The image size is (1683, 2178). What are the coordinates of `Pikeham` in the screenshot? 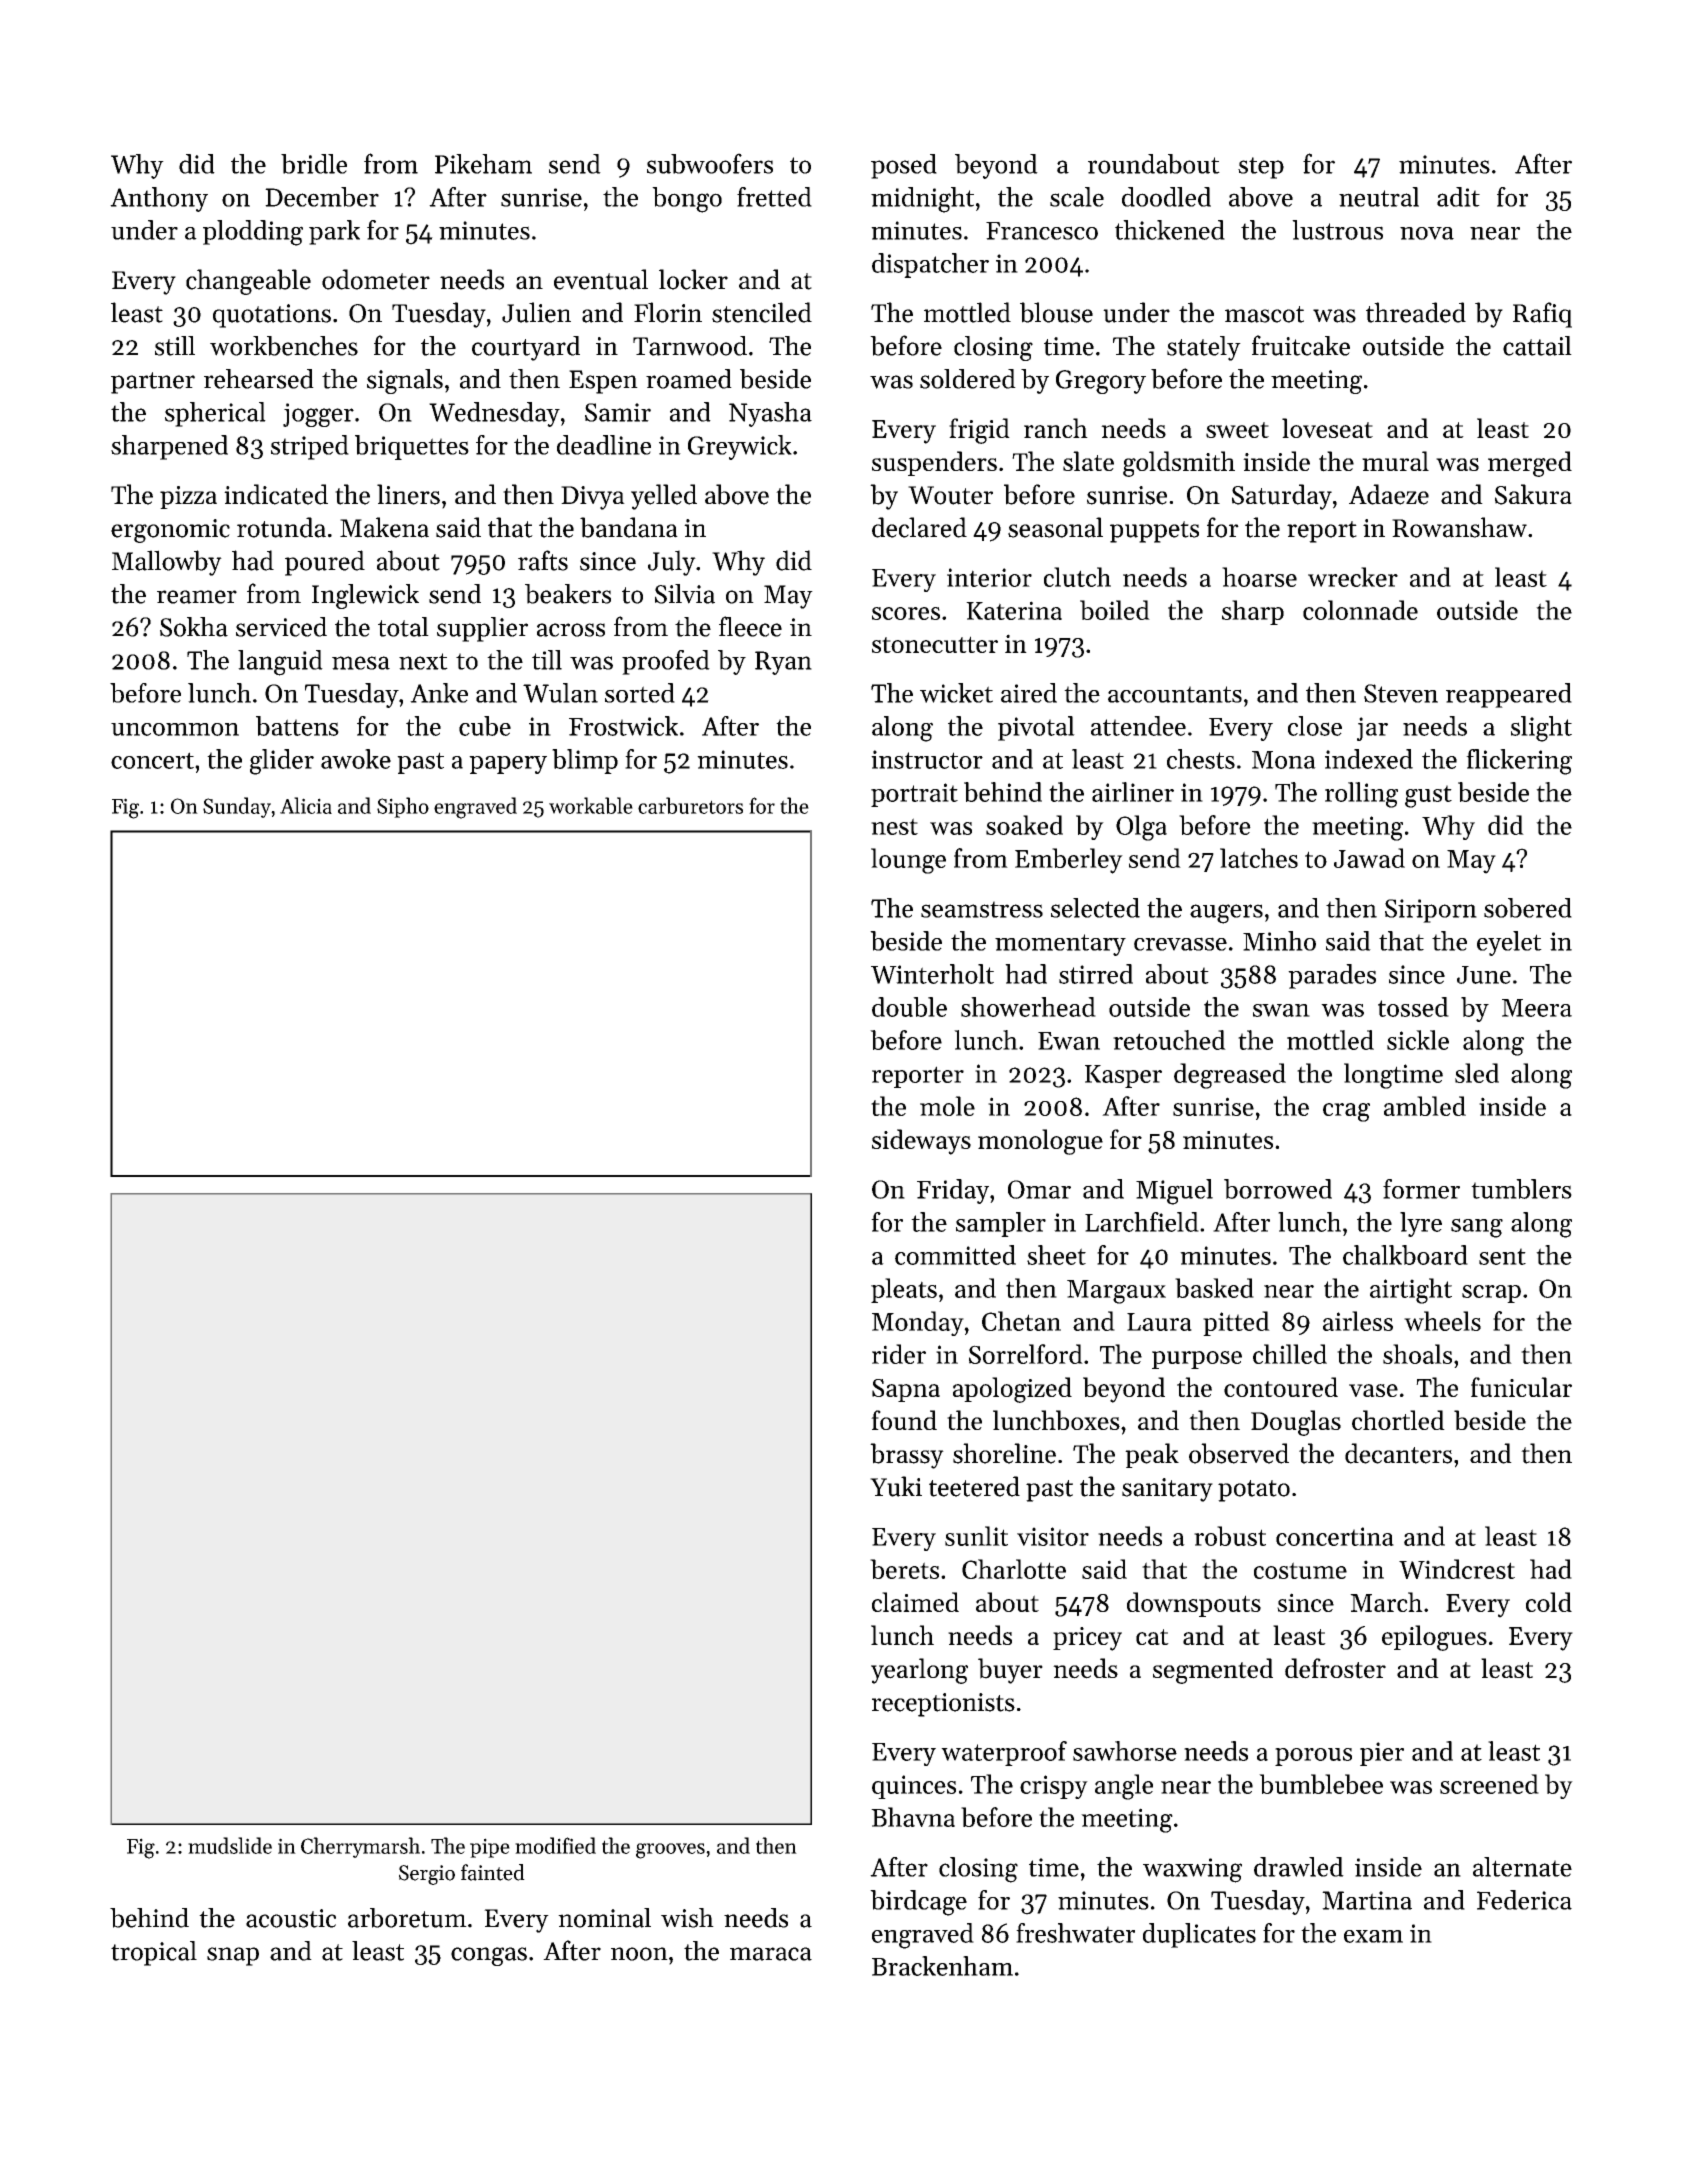 It's located at (483, 164).
